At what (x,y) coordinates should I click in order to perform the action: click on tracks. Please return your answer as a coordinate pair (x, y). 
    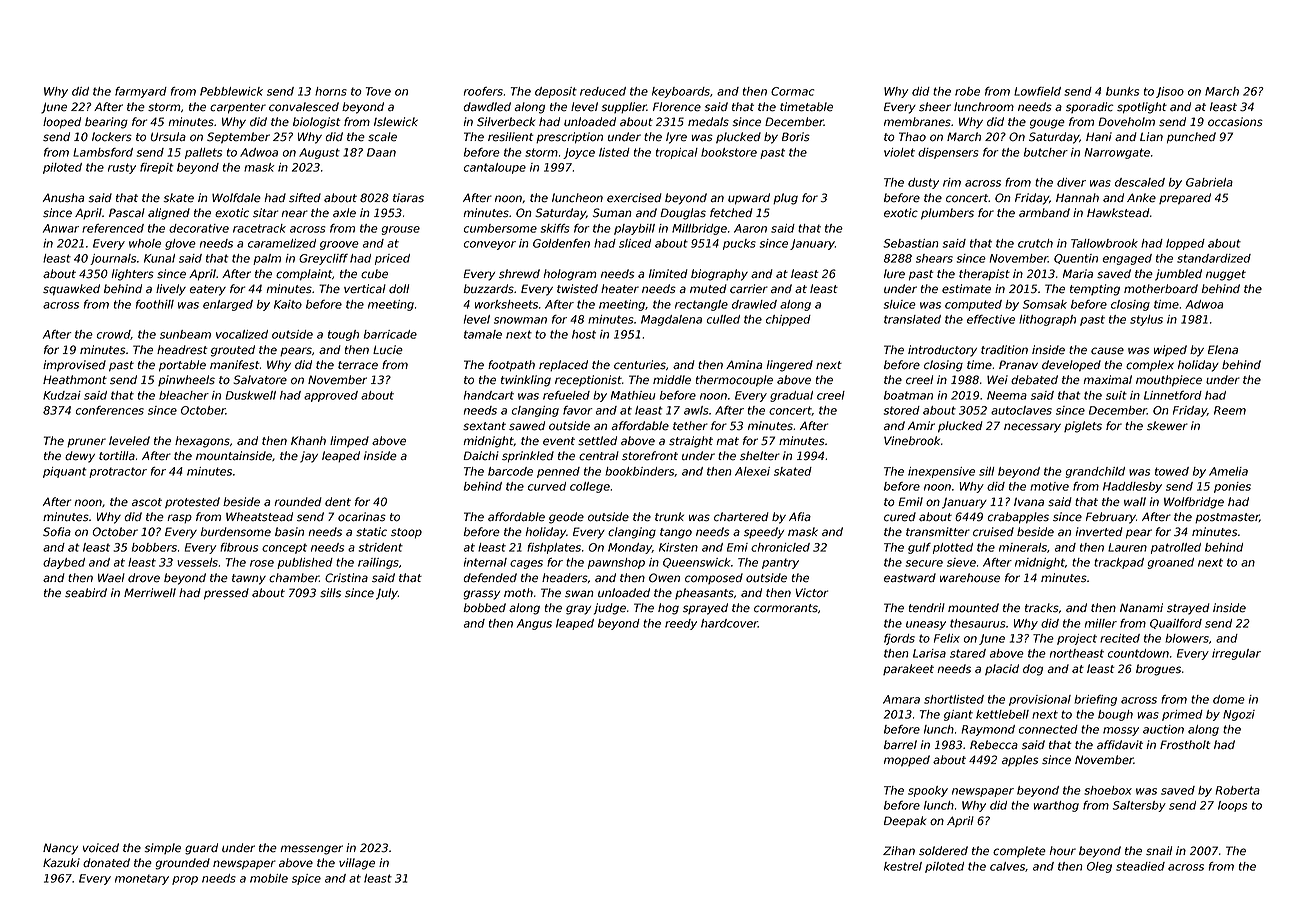
    Looking at the image, I should click on (1042, 608).
